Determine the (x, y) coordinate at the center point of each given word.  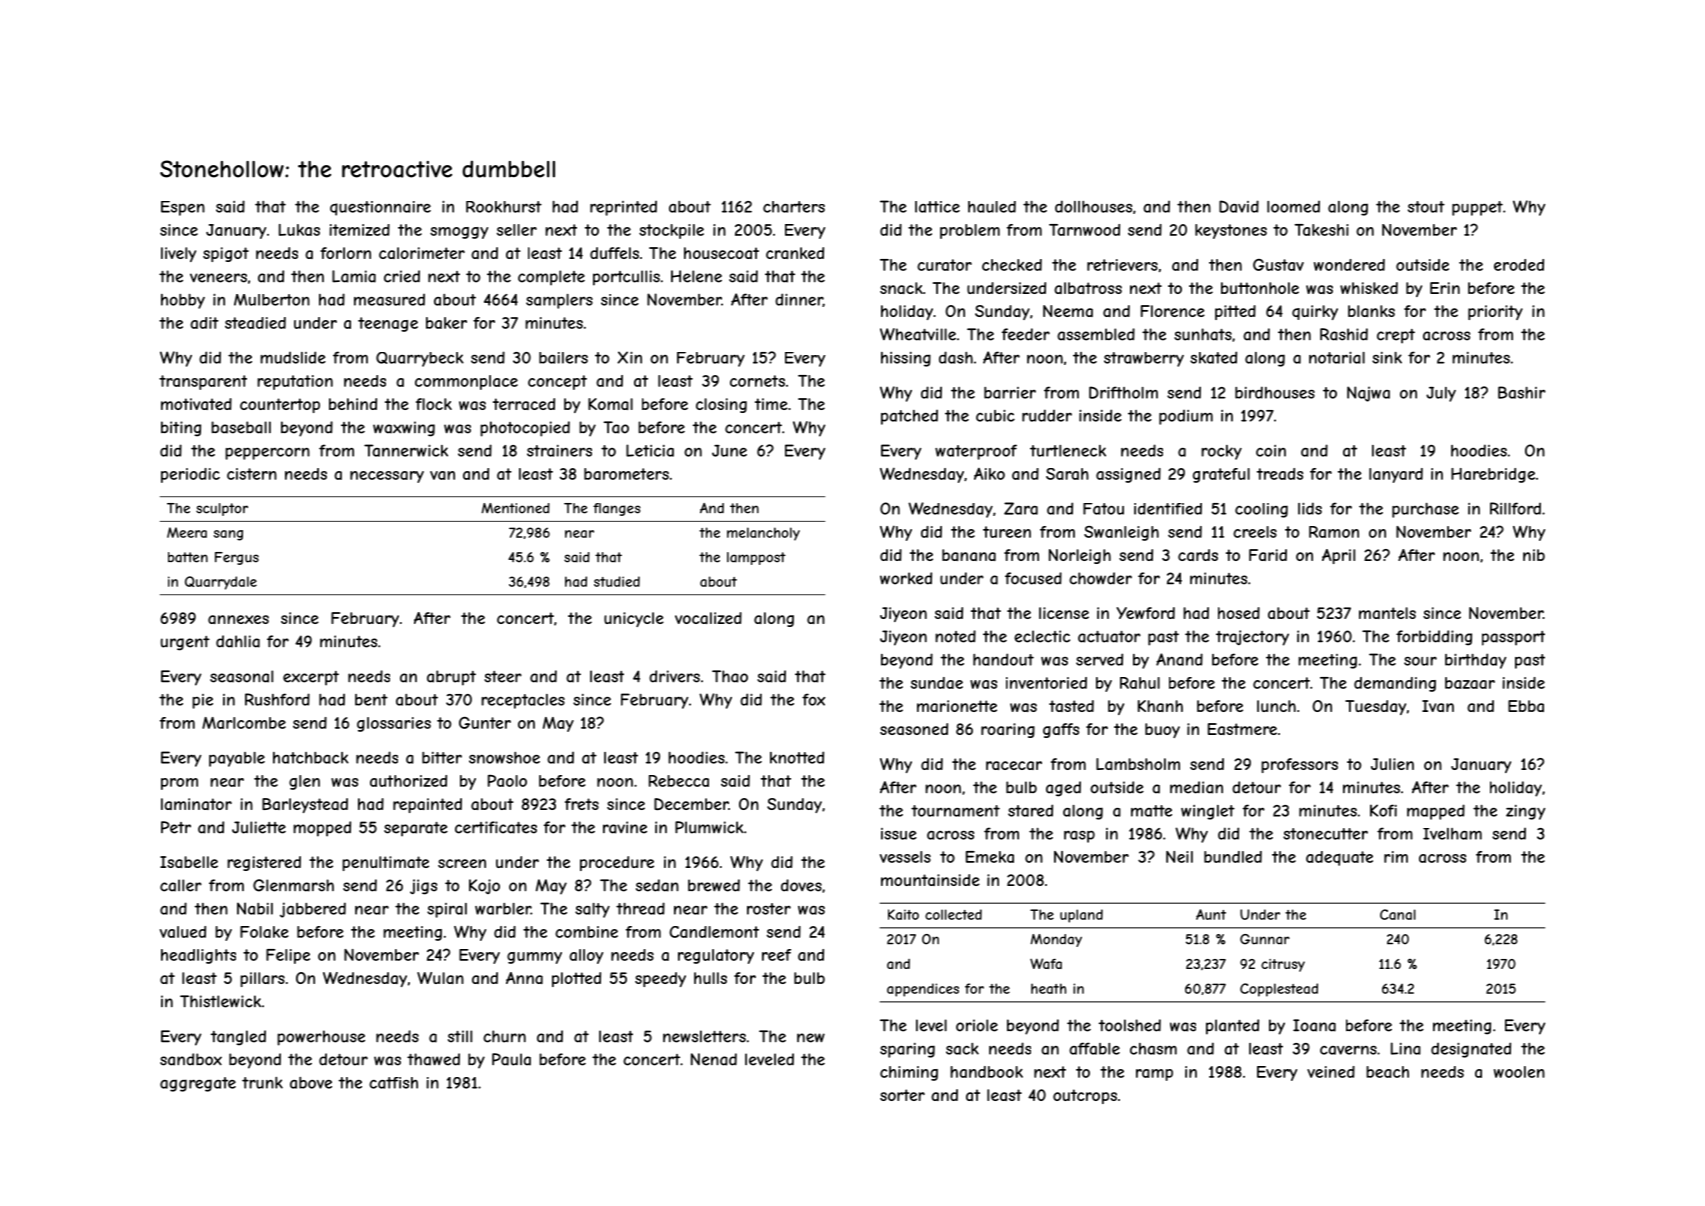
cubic (995, 415)
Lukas (299, 230)
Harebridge (1493, 475)
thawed (433, 1059)
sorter (902, 1095)
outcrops (1085, 1096)
